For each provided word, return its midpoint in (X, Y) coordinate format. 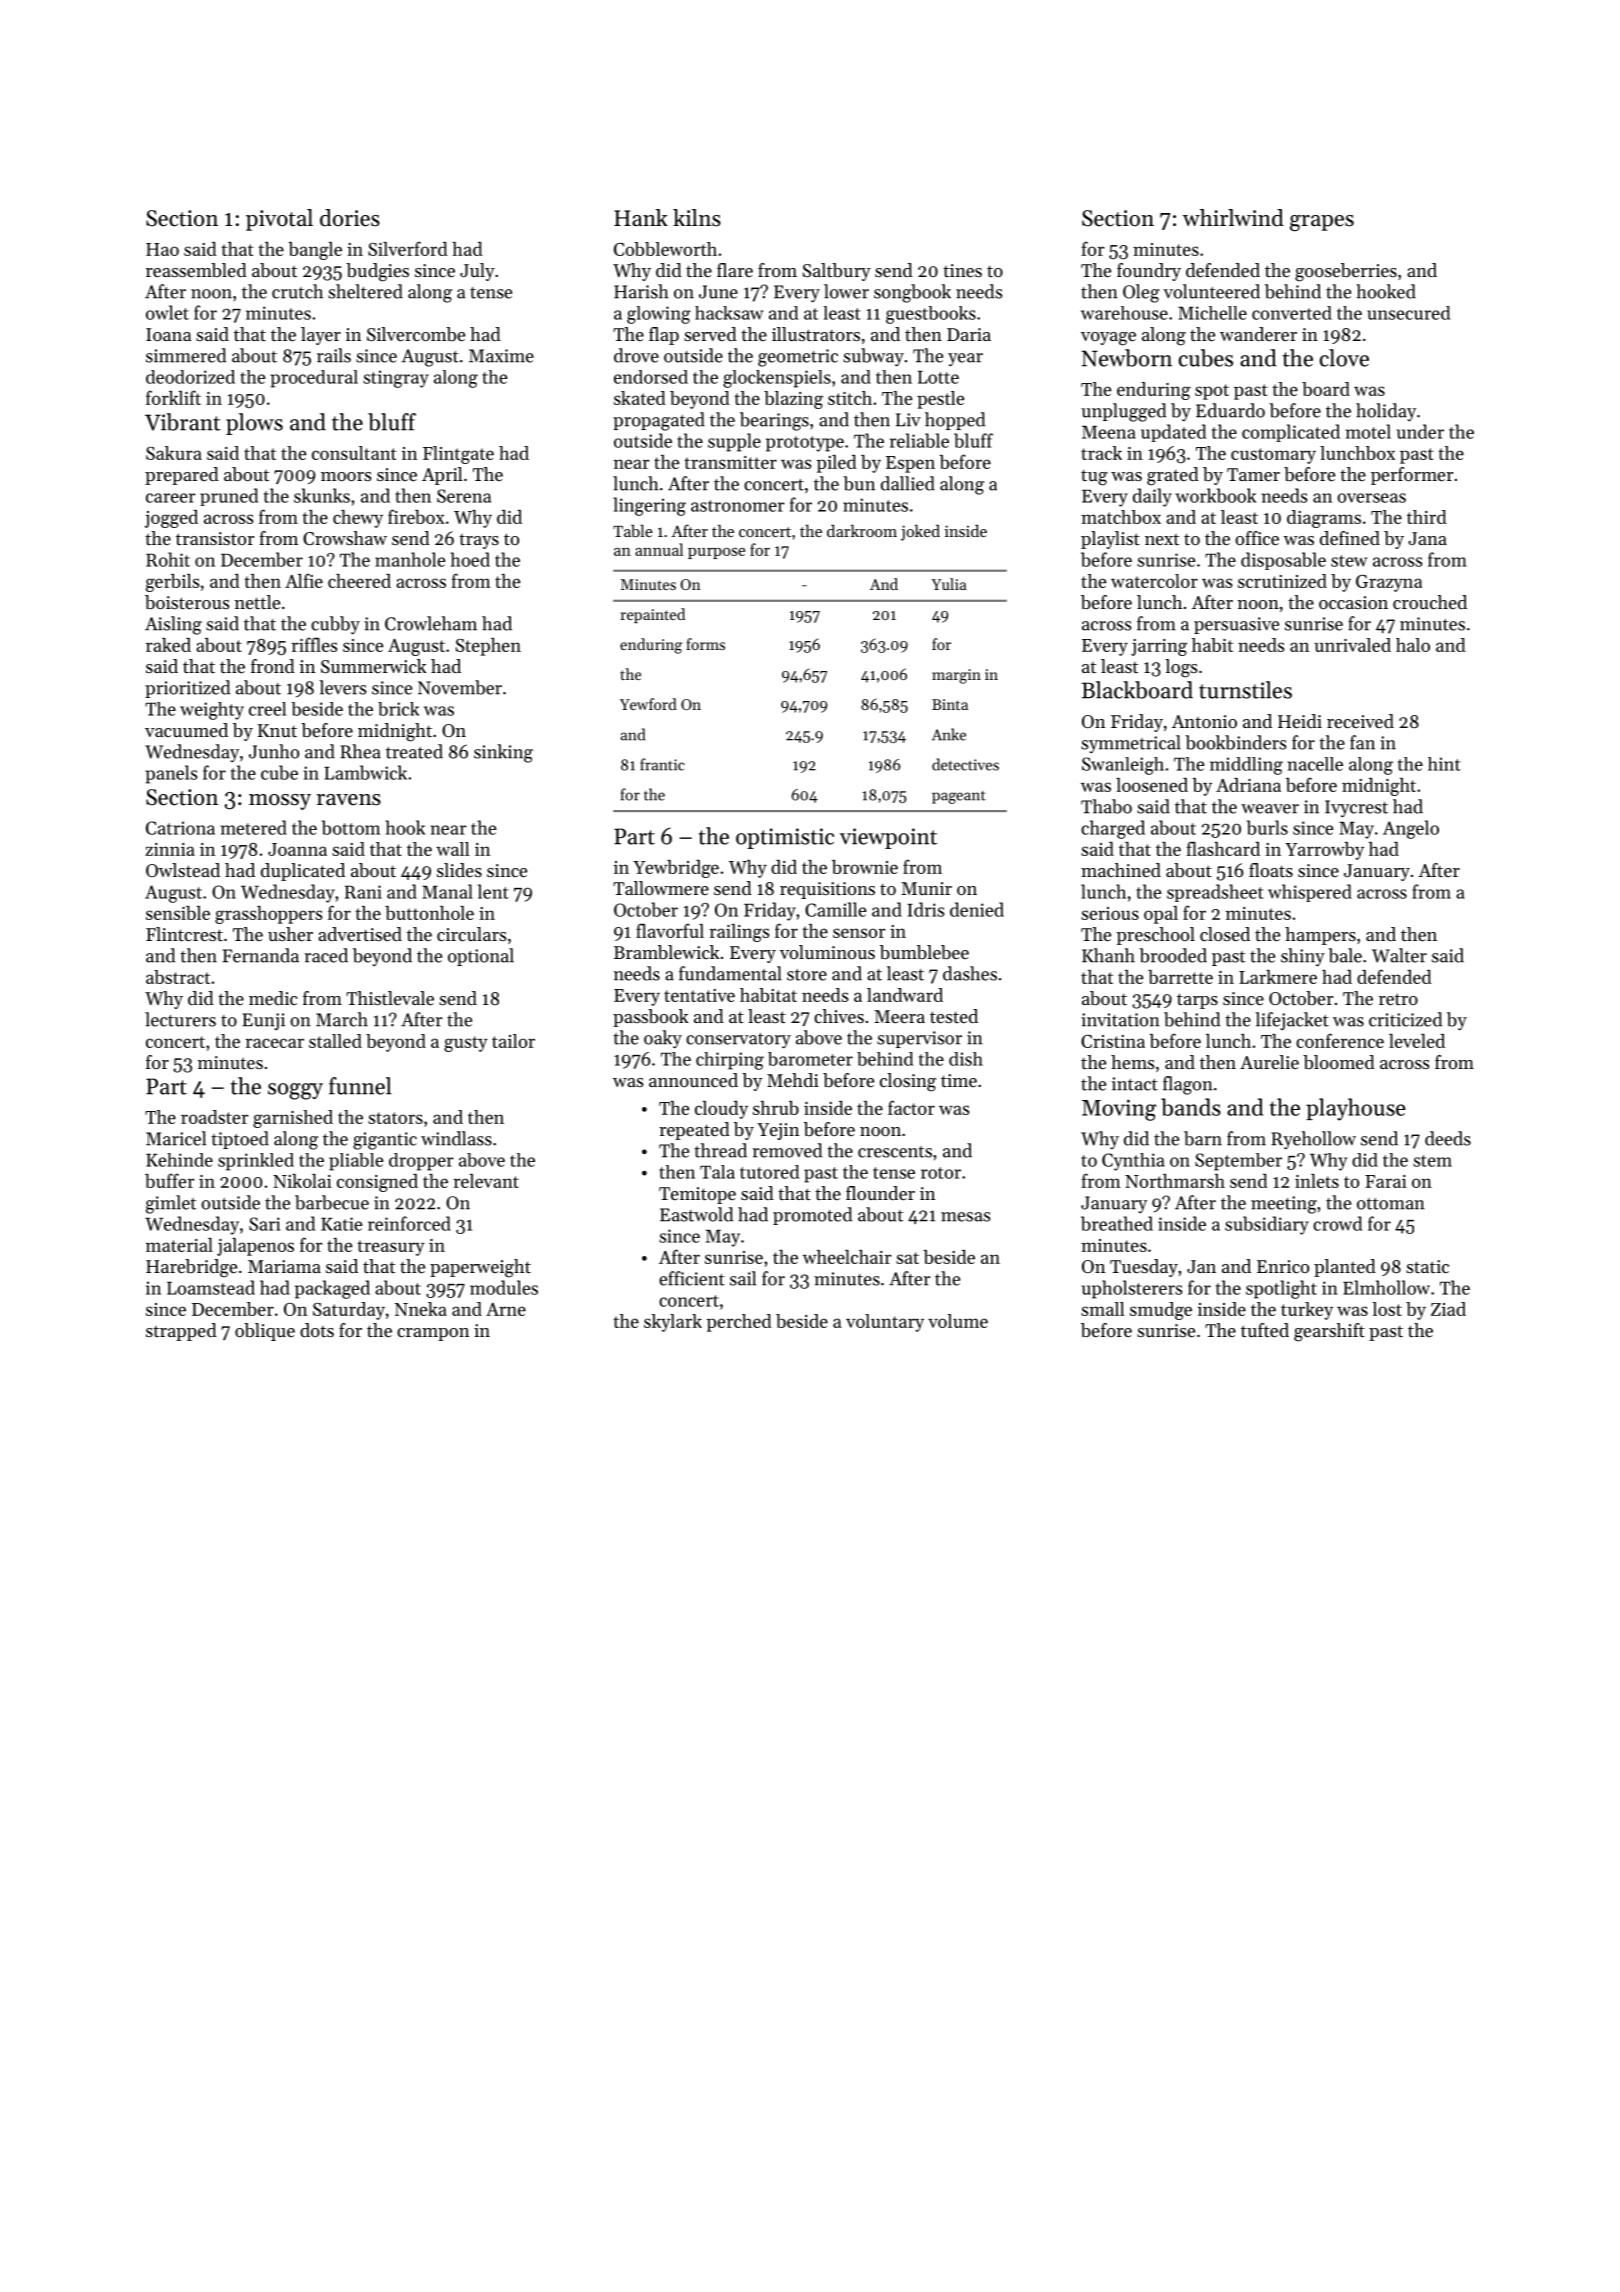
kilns (697, 218)
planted (1345, 1268)
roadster (214, 1117)
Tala (717, 1172)
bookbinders (1236, 742)
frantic (662, 764)
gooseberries (1346, 272)
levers (343, 687)
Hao (162, 249)
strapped (181, 1332)
